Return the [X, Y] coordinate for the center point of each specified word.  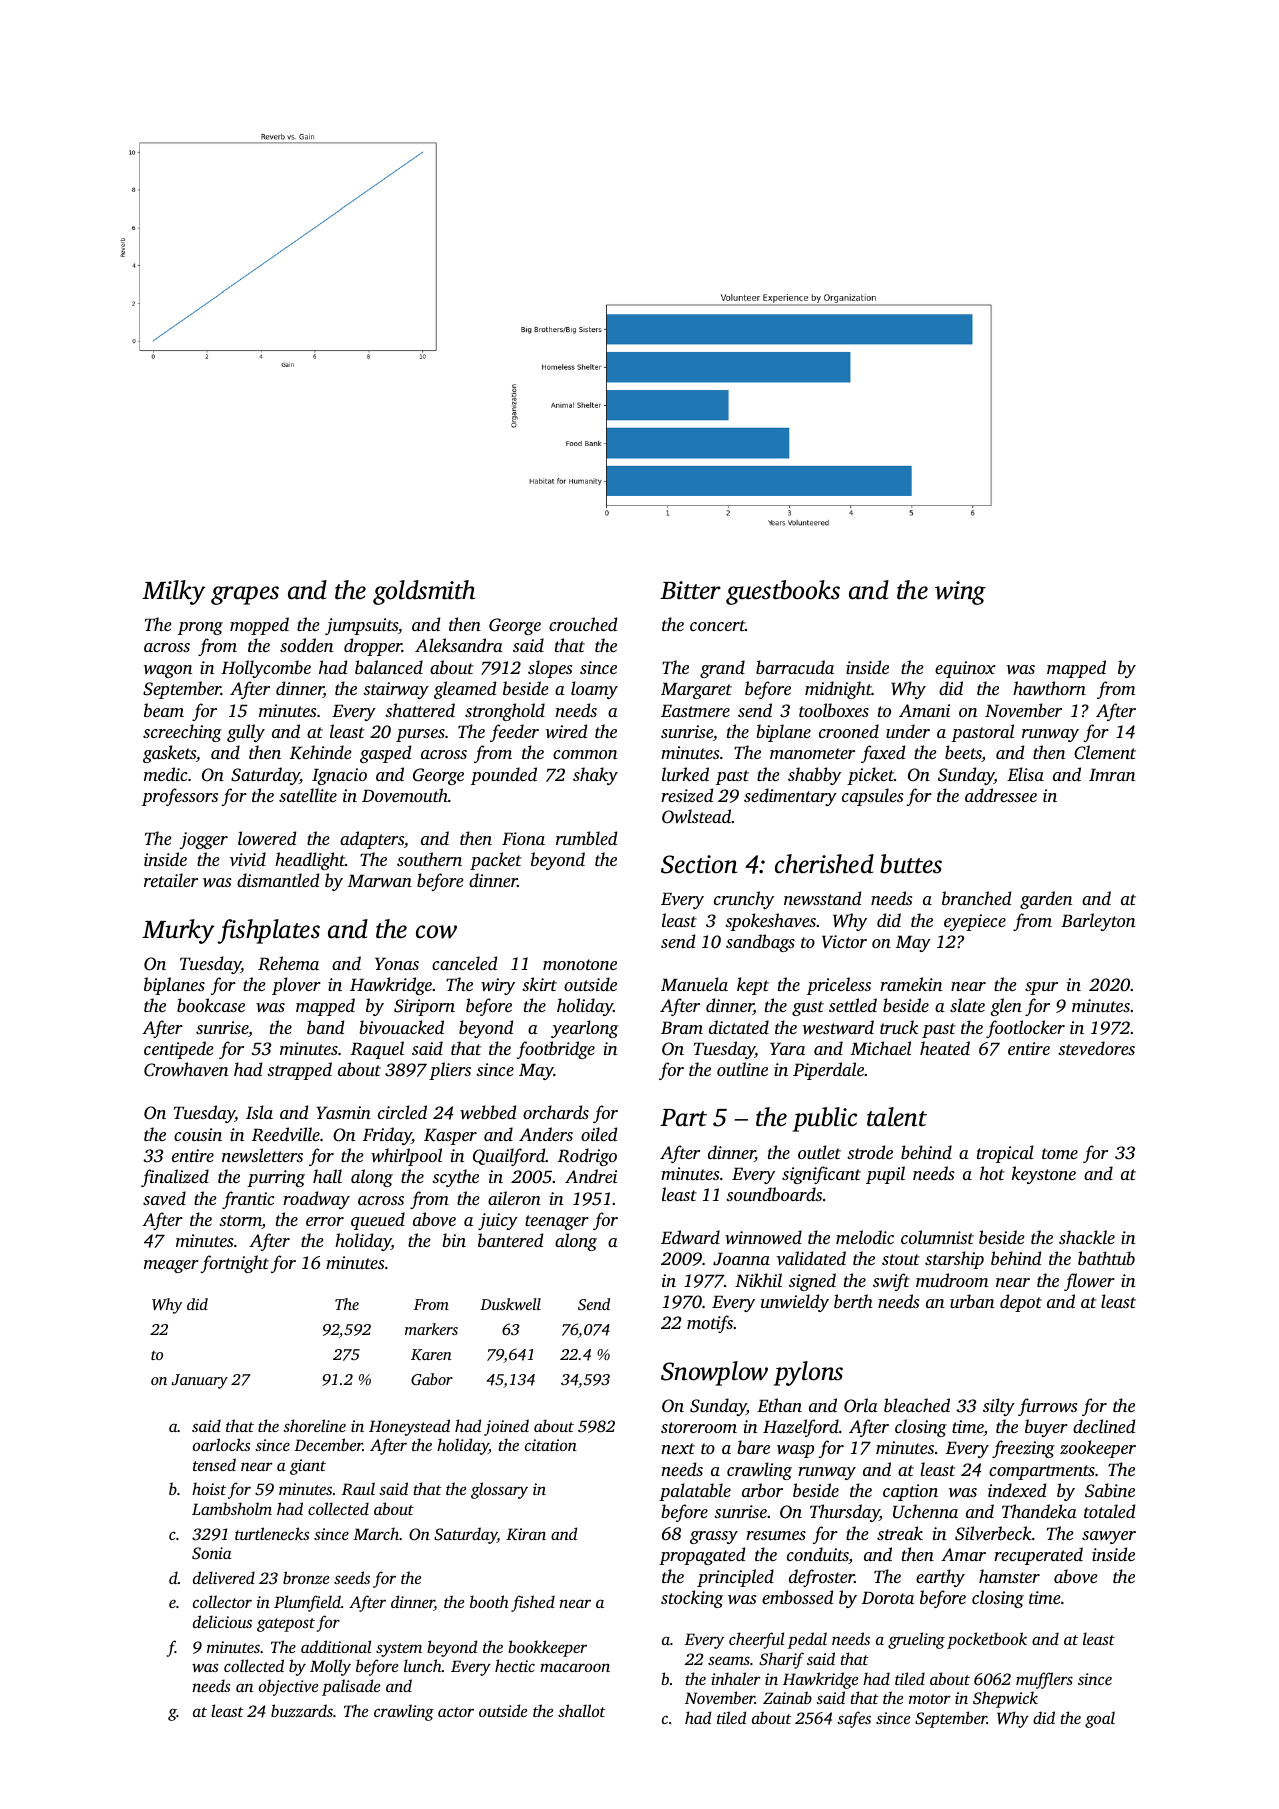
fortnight [235, 1264]
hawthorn [1049, 688]
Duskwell [510, 1304]
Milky [174, 592]
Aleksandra [459, 645]
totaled [1109, 1511]
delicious [222, 1621]
